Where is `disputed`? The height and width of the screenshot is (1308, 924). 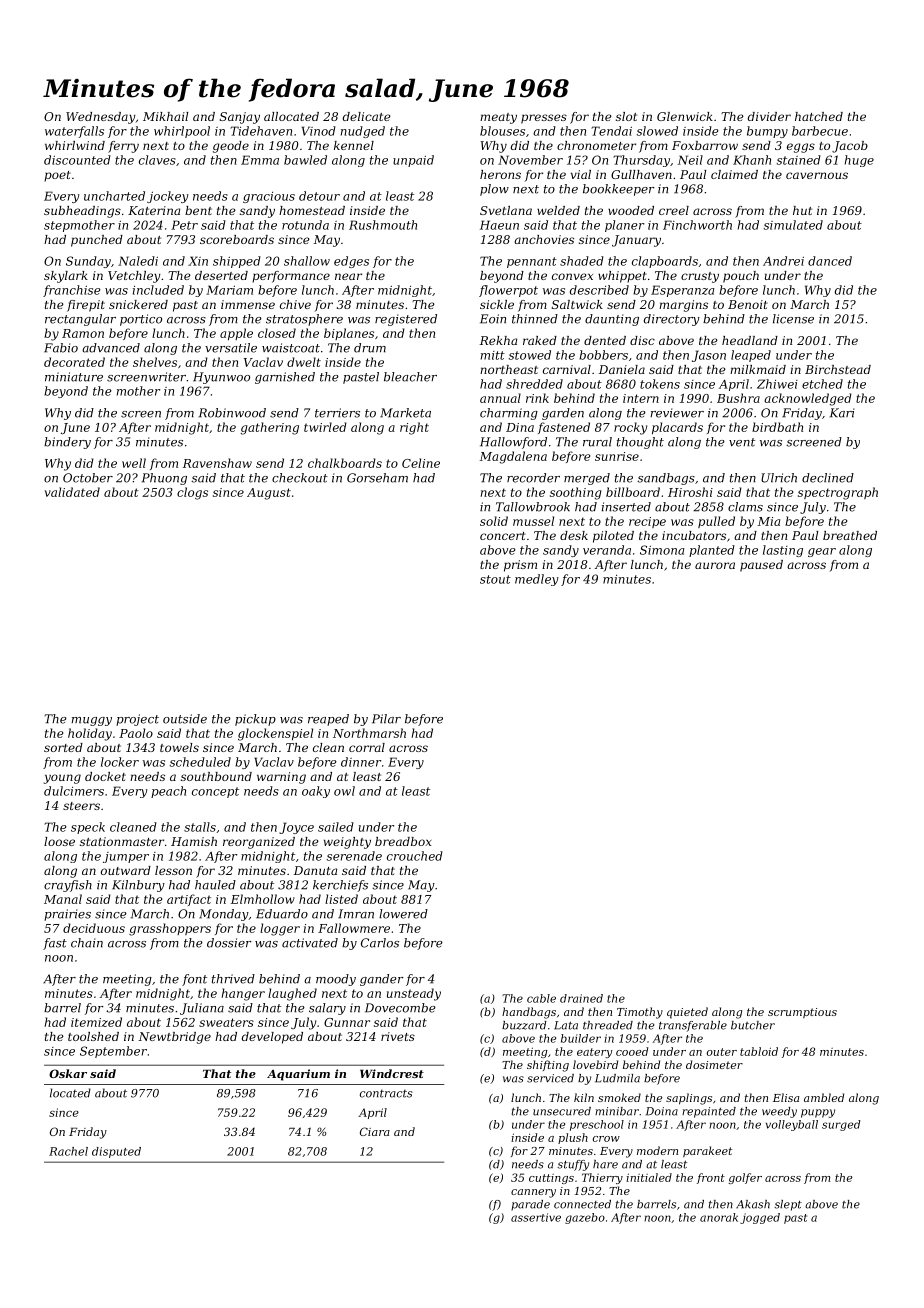 disputed is located at coordinates (116, 1152).
